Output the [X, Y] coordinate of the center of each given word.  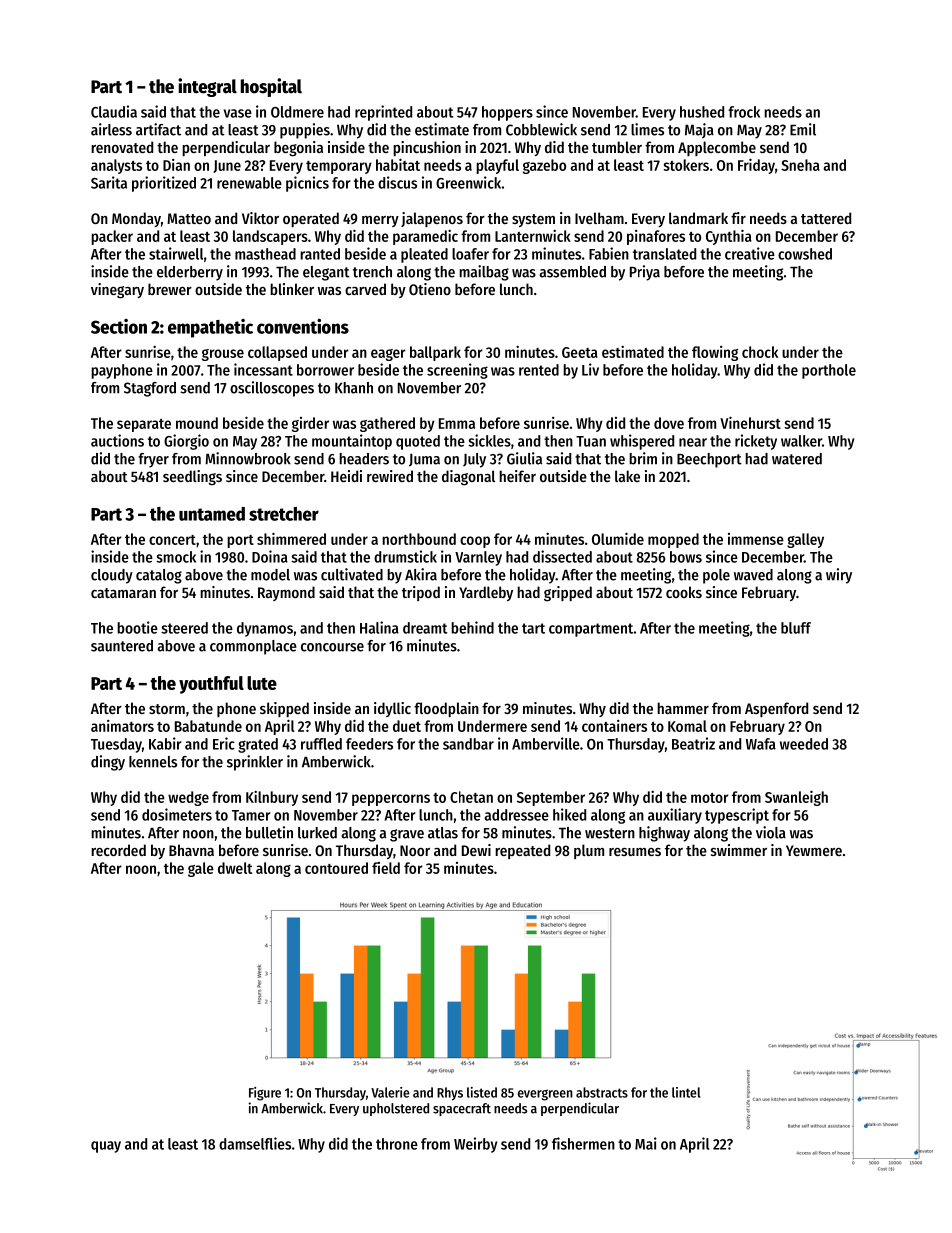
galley [805, 540]
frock [744, 112]
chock [760, 352]
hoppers [507, 113]
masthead [265, 254]
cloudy [112, 576]
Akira [421, 574]
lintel [686, 1092]
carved [365, 289]
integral [207, 87]
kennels [153, 762]
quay [106, 1147]
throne [397, 1144]
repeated [522, 851]
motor [710, 798]
